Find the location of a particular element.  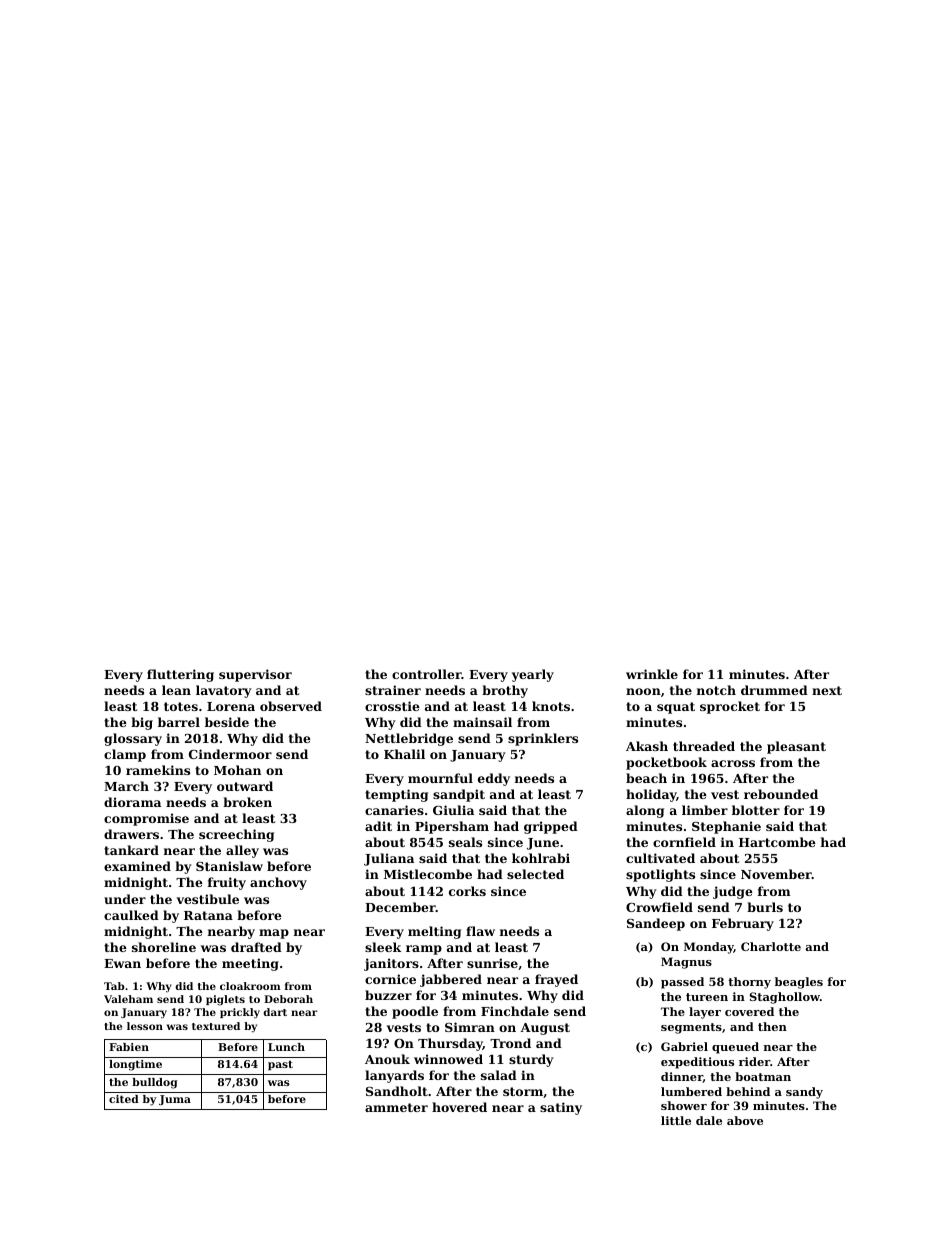

next is located at coordinates (827, 690).
